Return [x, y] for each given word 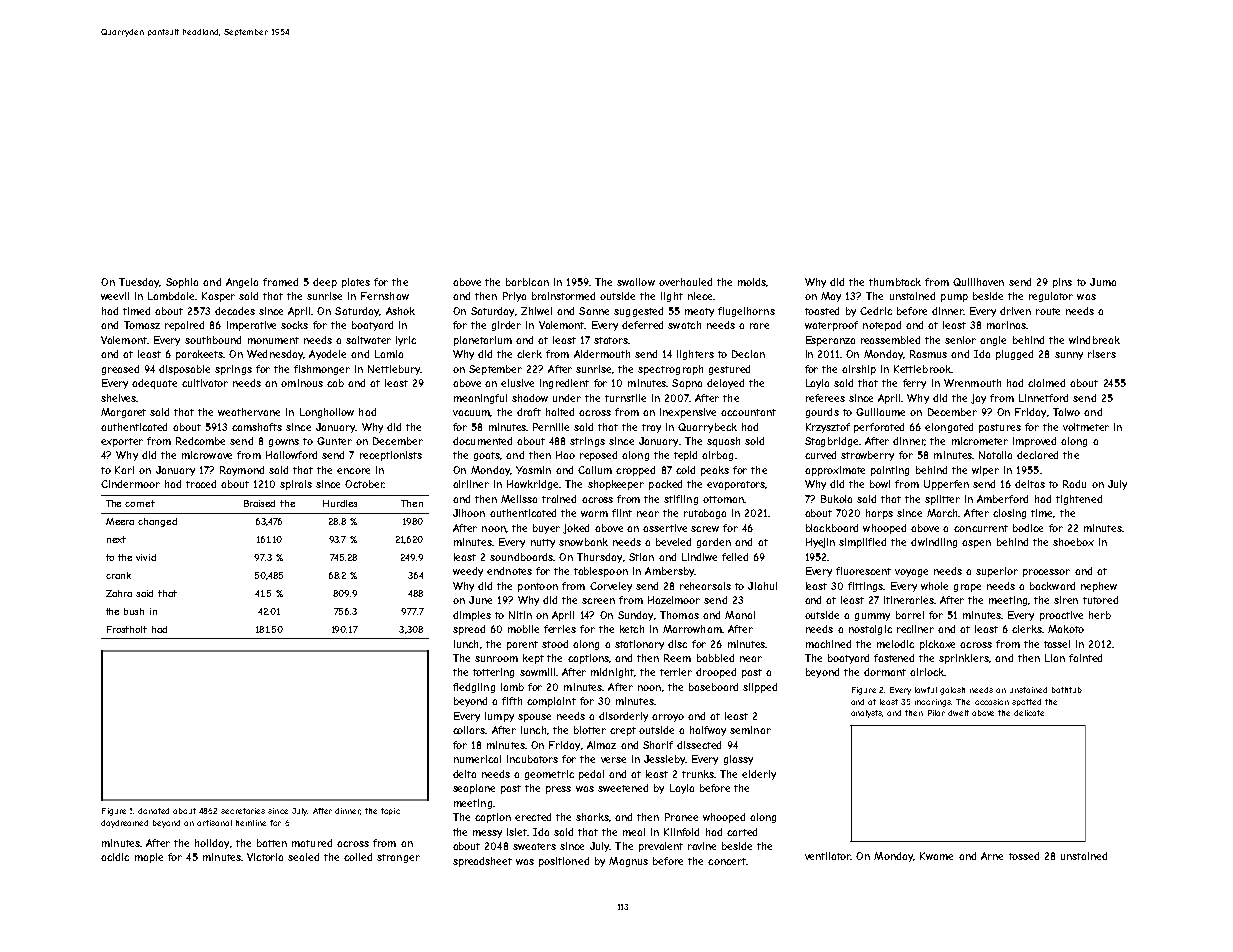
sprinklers [964, 659]
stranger [398, 858]
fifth [512, 701]
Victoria [265, 857]
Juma [1103, 282]
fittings [865, 587]
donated [153, 811]
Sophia [182, 283]
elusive [517, 383]
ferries [560, 629]
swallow [636, 282]
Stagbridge [831, 442]
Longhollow [327, 413]
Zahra [119, 593]
